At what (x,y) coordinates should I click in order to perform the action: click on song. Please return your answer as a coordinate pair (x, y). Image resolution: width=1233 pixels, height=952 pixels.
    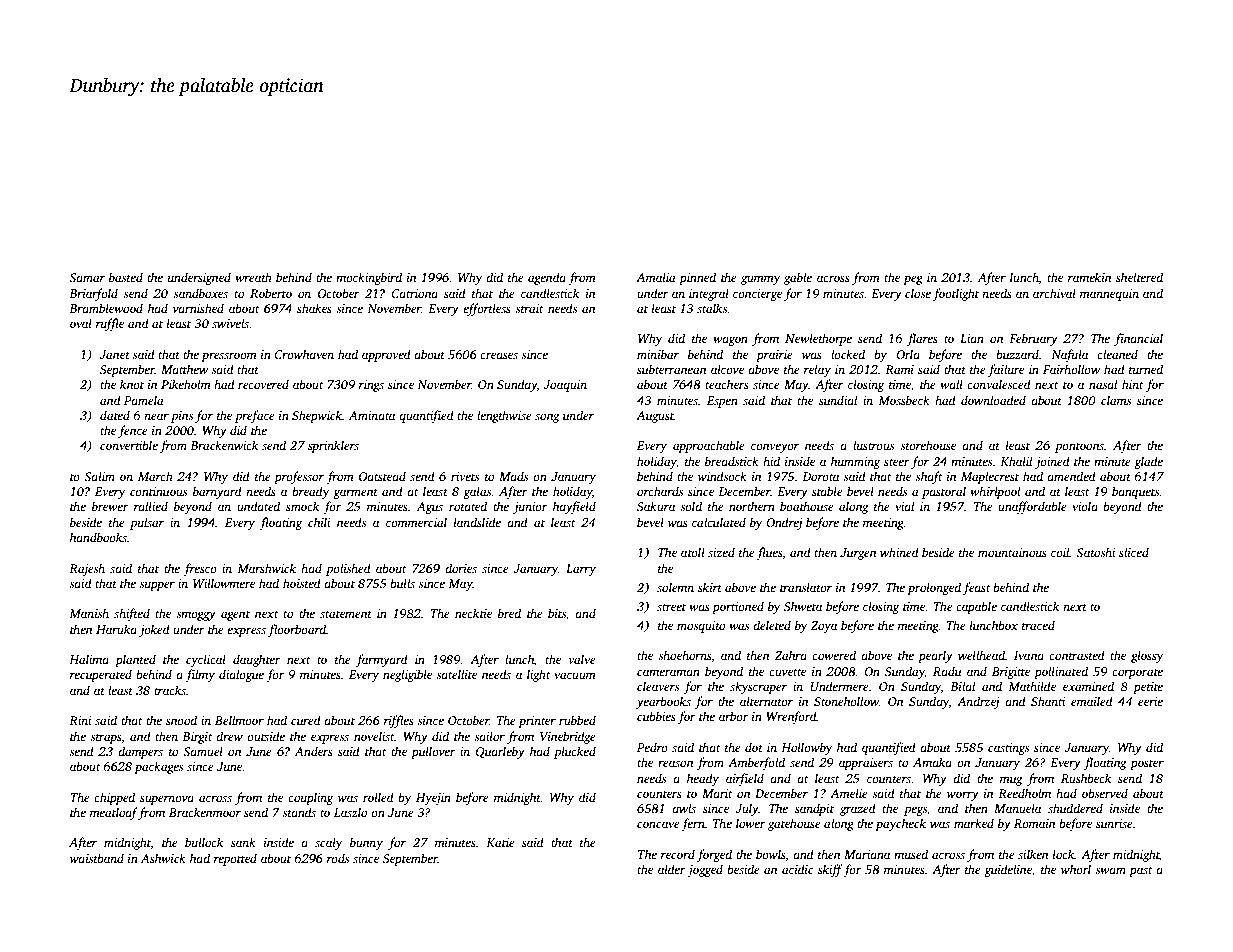
    Looking at the image, I should click on (547, 418).
